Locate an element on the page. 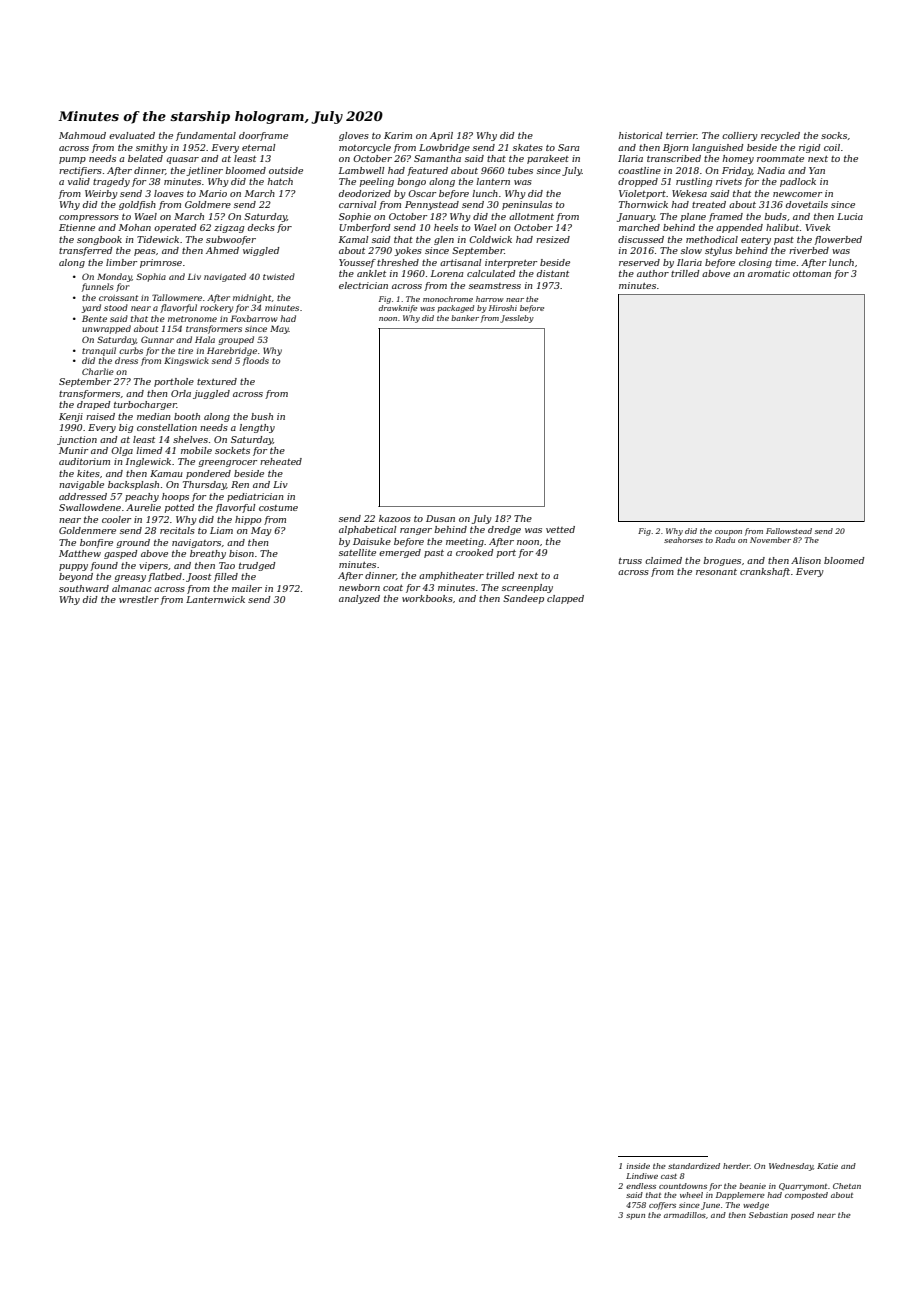 Image resolution: width=924 pixels, height=1308 pixels. Sandeep is located at coordinates (523, 599).
